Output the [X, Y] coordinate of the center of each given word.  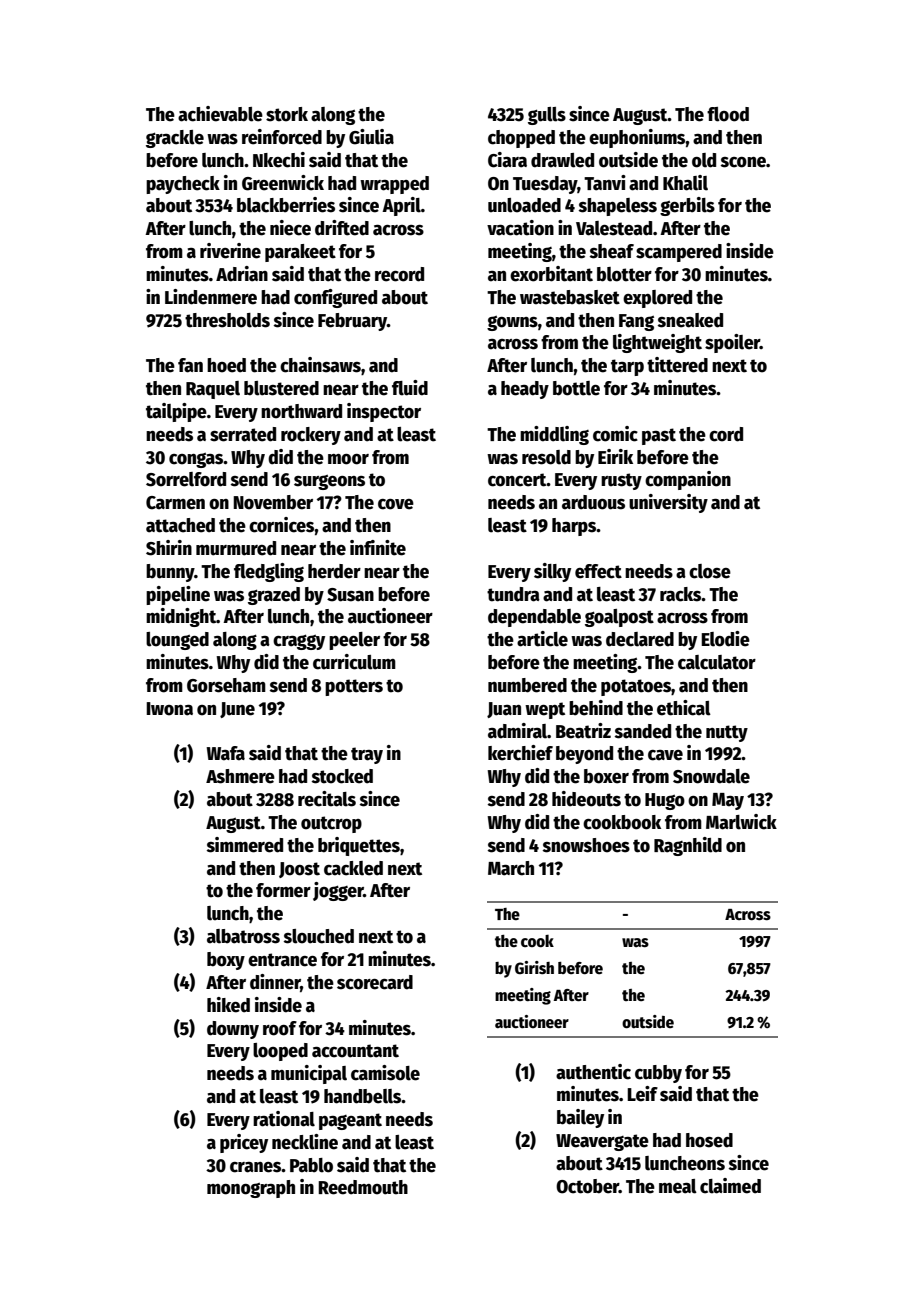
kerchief [520, 753]
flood [728, 114]
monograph [251, 1189]
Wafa [225, 753]
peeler [354, 641]
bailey [580, 1118]
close [710, 571]
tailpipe [176, 412]
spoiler [732, 343]
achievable [220, 114]
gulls [547, 116]
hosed [709, 1140]
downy [233, 1030]
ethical [684, 708]
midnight [181, 617]
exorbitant [551, 274]
